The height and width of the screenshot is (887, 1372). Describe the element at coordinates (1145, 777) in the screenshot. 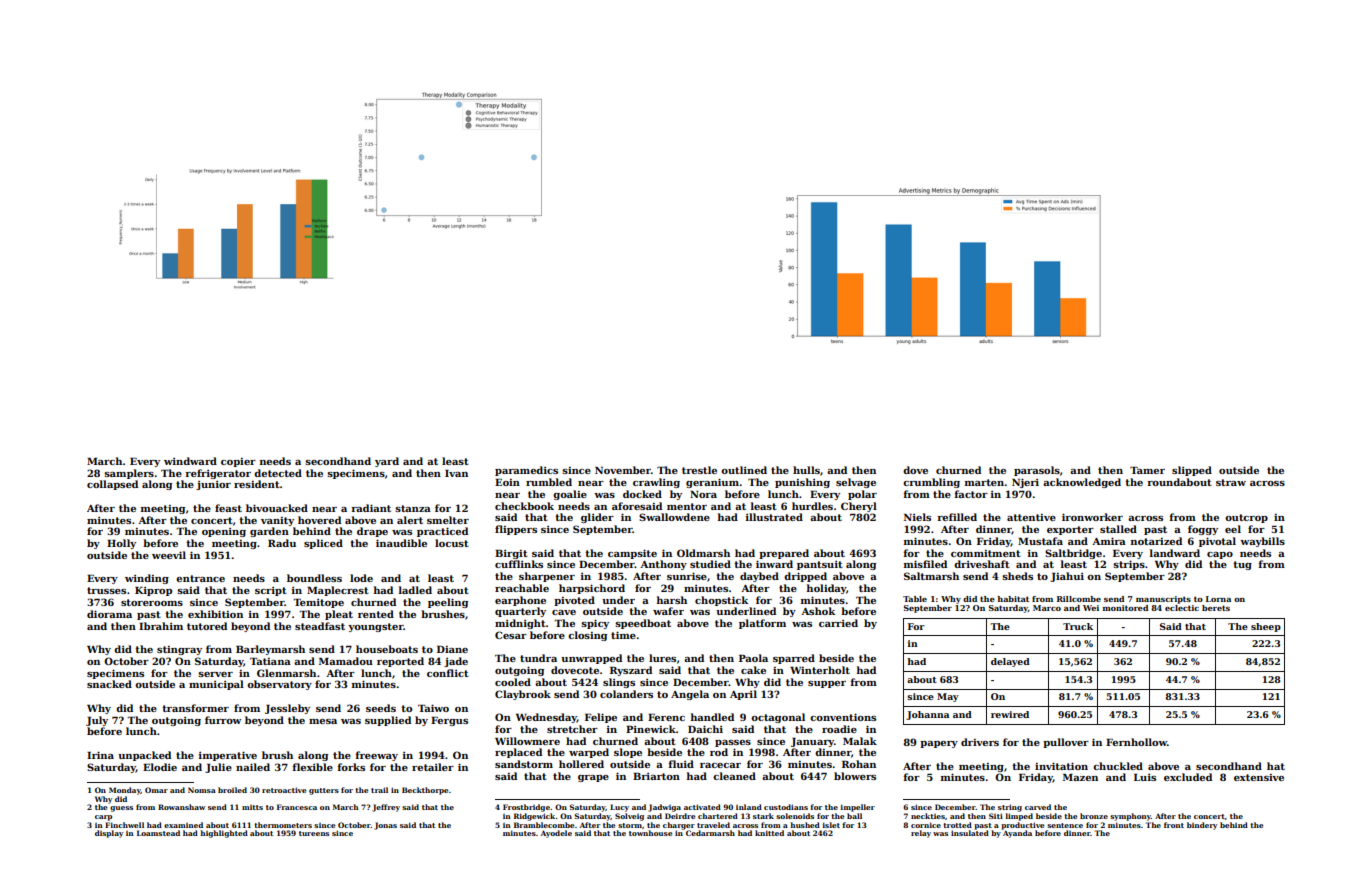

I see `Luis` at that location.
